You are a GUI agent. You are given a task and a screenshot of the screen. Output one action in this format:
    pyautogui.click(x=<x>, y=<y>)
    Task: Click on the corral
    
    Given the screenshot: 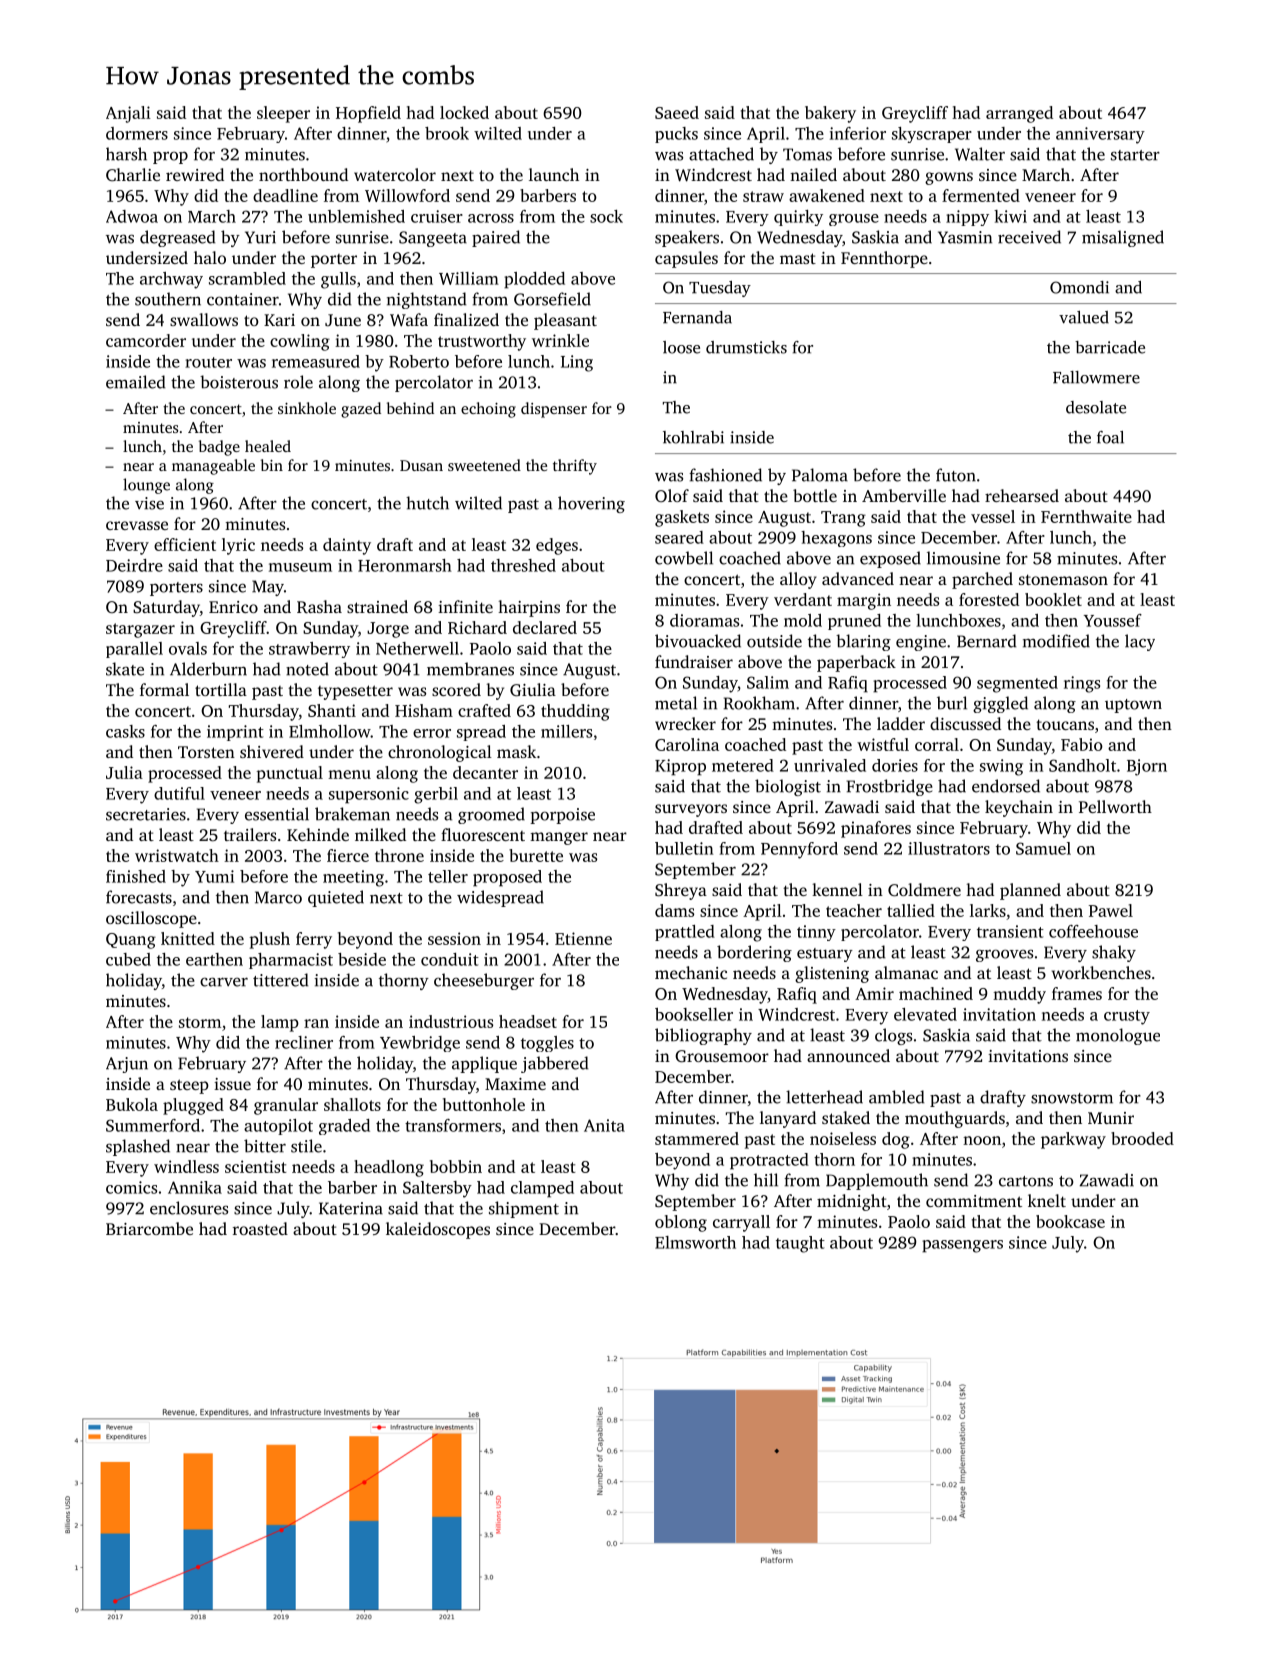 What is the action you would take?
    pyautogui.click(x=937, y=744)
